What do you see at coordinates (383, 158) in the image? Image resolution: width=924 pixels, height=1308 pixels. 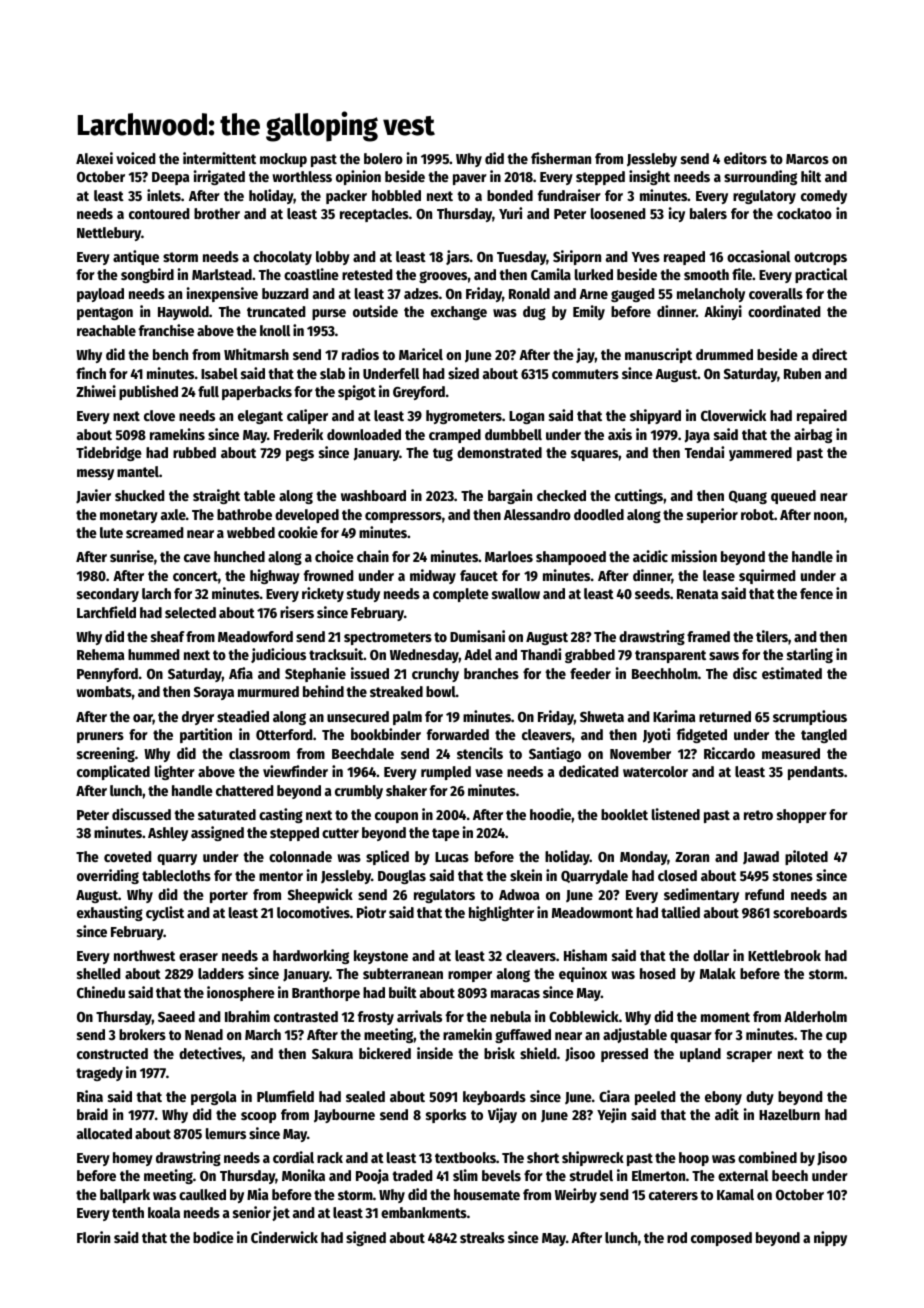 I see `bolero` at bounding box center [383, 158].
